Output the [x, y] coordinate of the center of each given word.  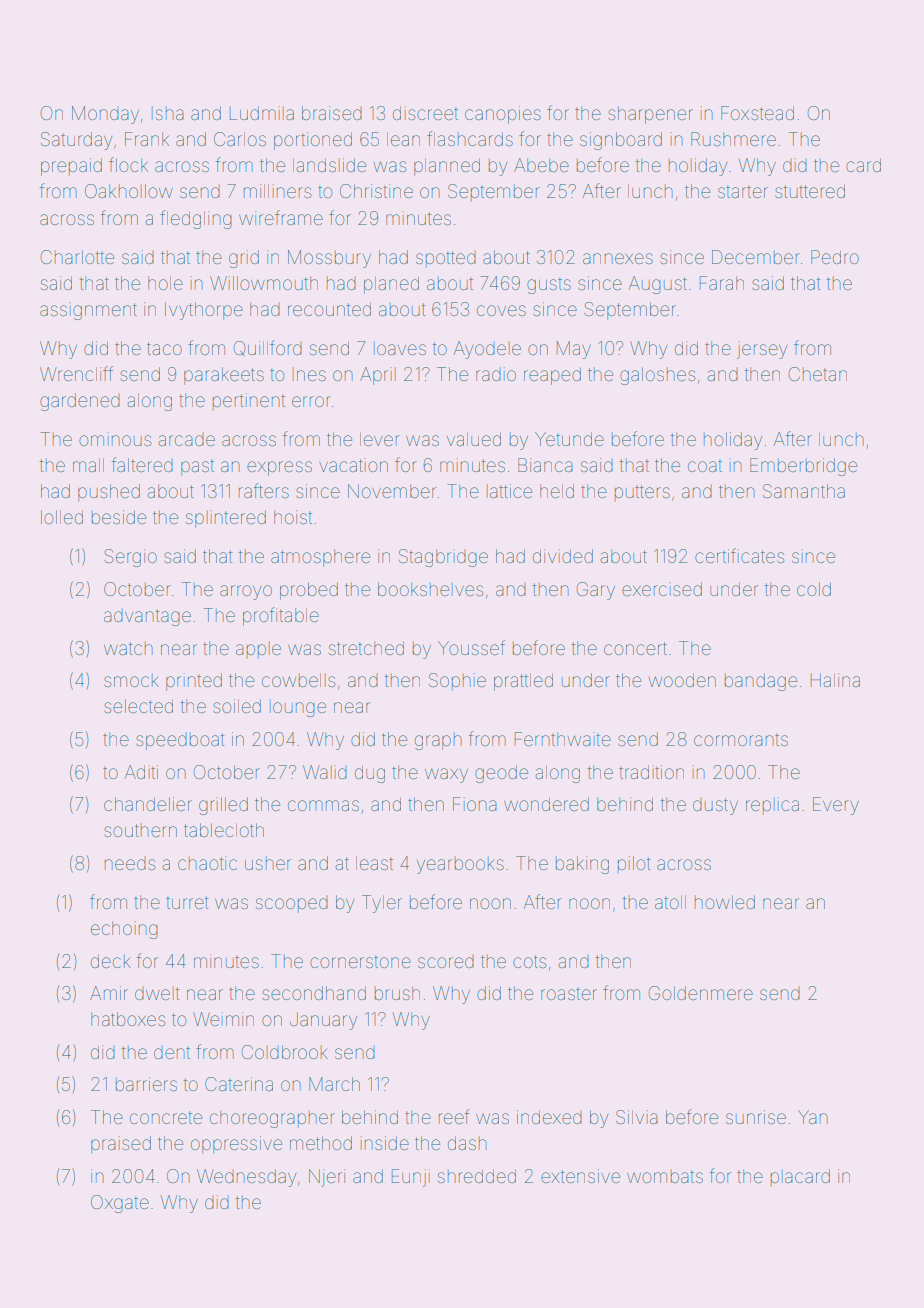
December [756, 257]
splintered [226, 519]
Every [836, 806]
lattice [509, 491]
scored [446, 961]
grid [244, 259]
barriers [146, 1084]
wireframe [281, 217]
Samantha [804, 491]
